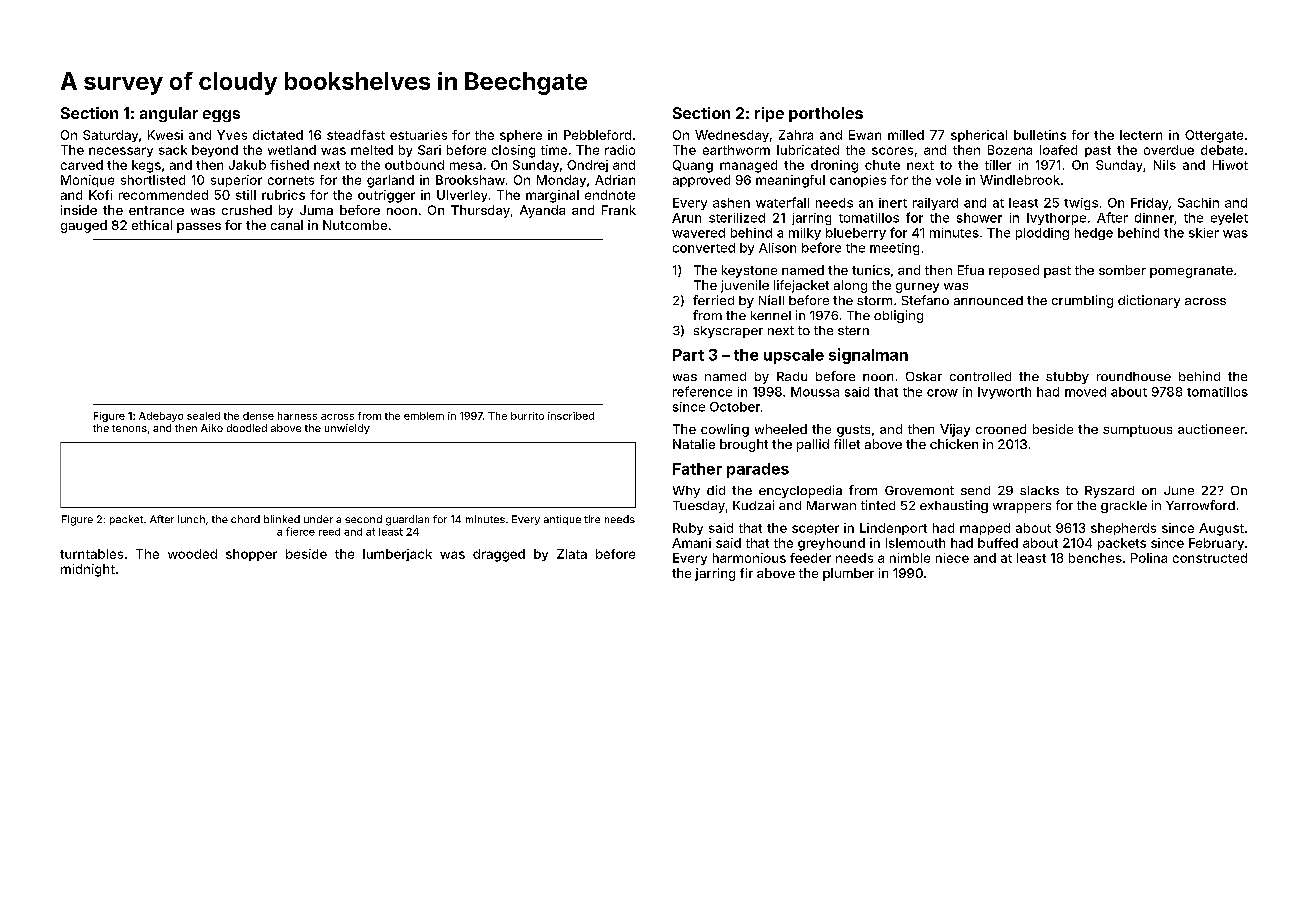 This screenshot has width=1308, height=924. I want to click on midnight, so click(88, 570).
